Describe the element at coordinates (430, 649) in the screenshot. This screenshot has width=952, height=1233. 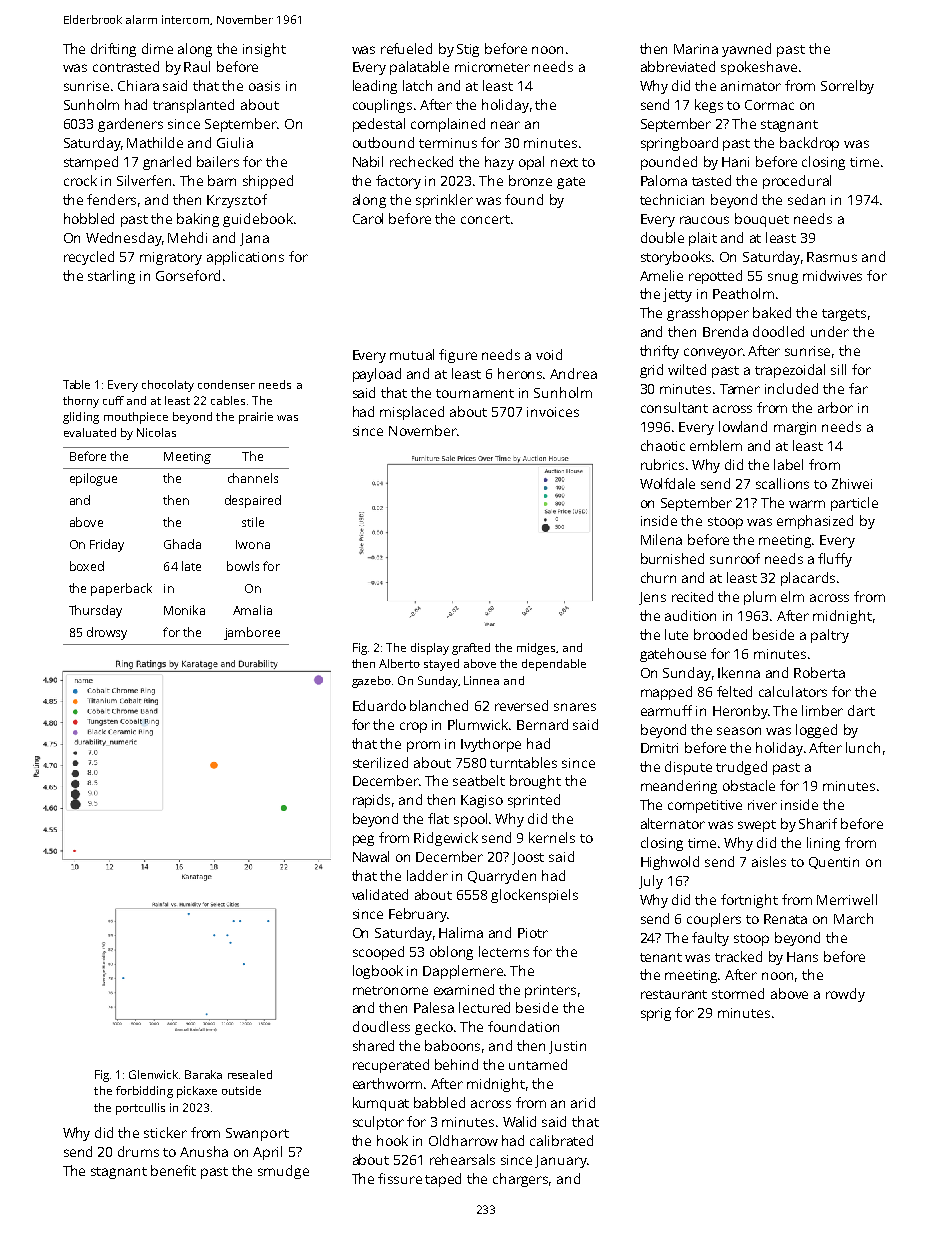
I see `display` at that location.
